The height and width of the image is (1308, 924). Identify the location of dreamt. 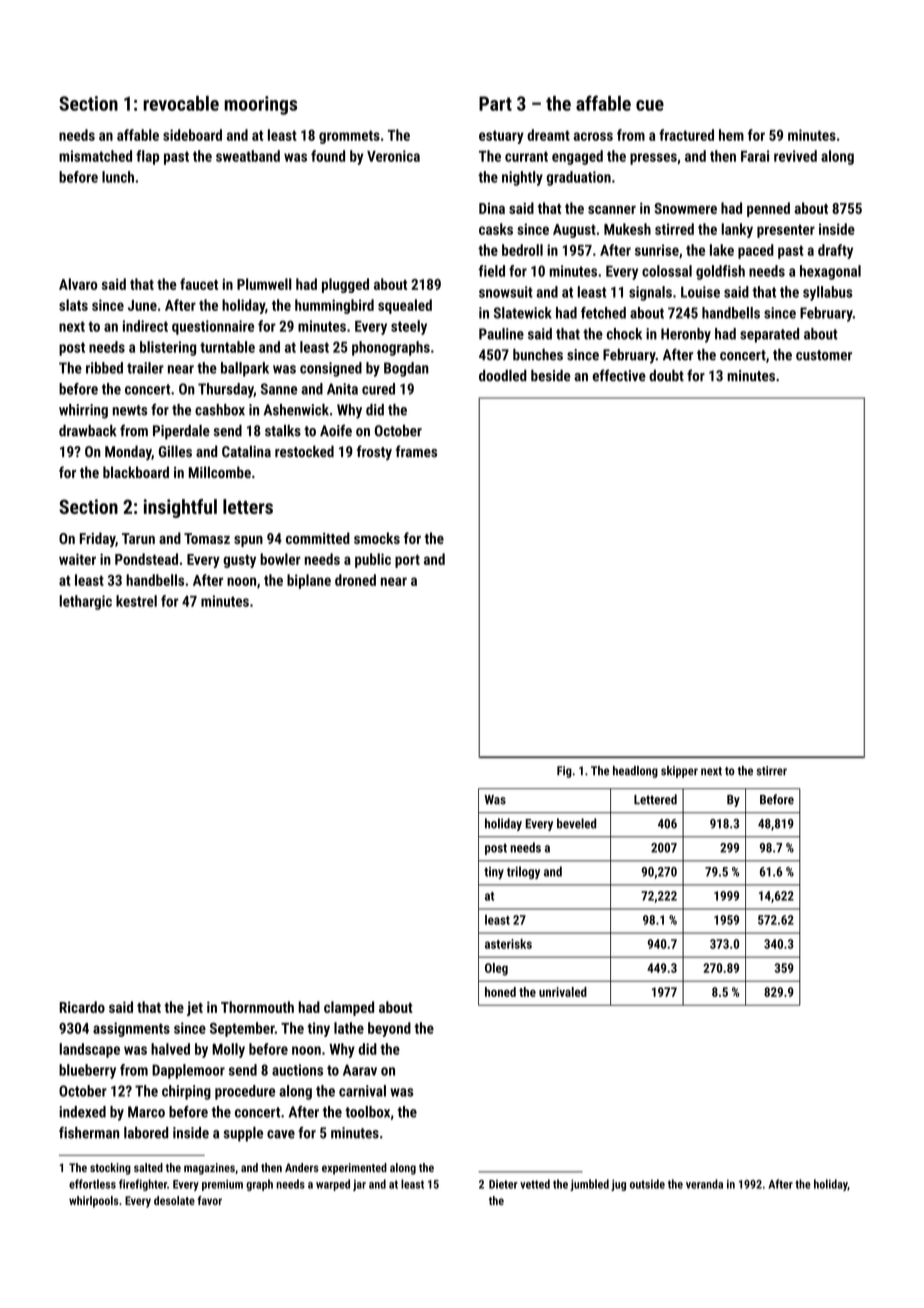
(548, 135).
